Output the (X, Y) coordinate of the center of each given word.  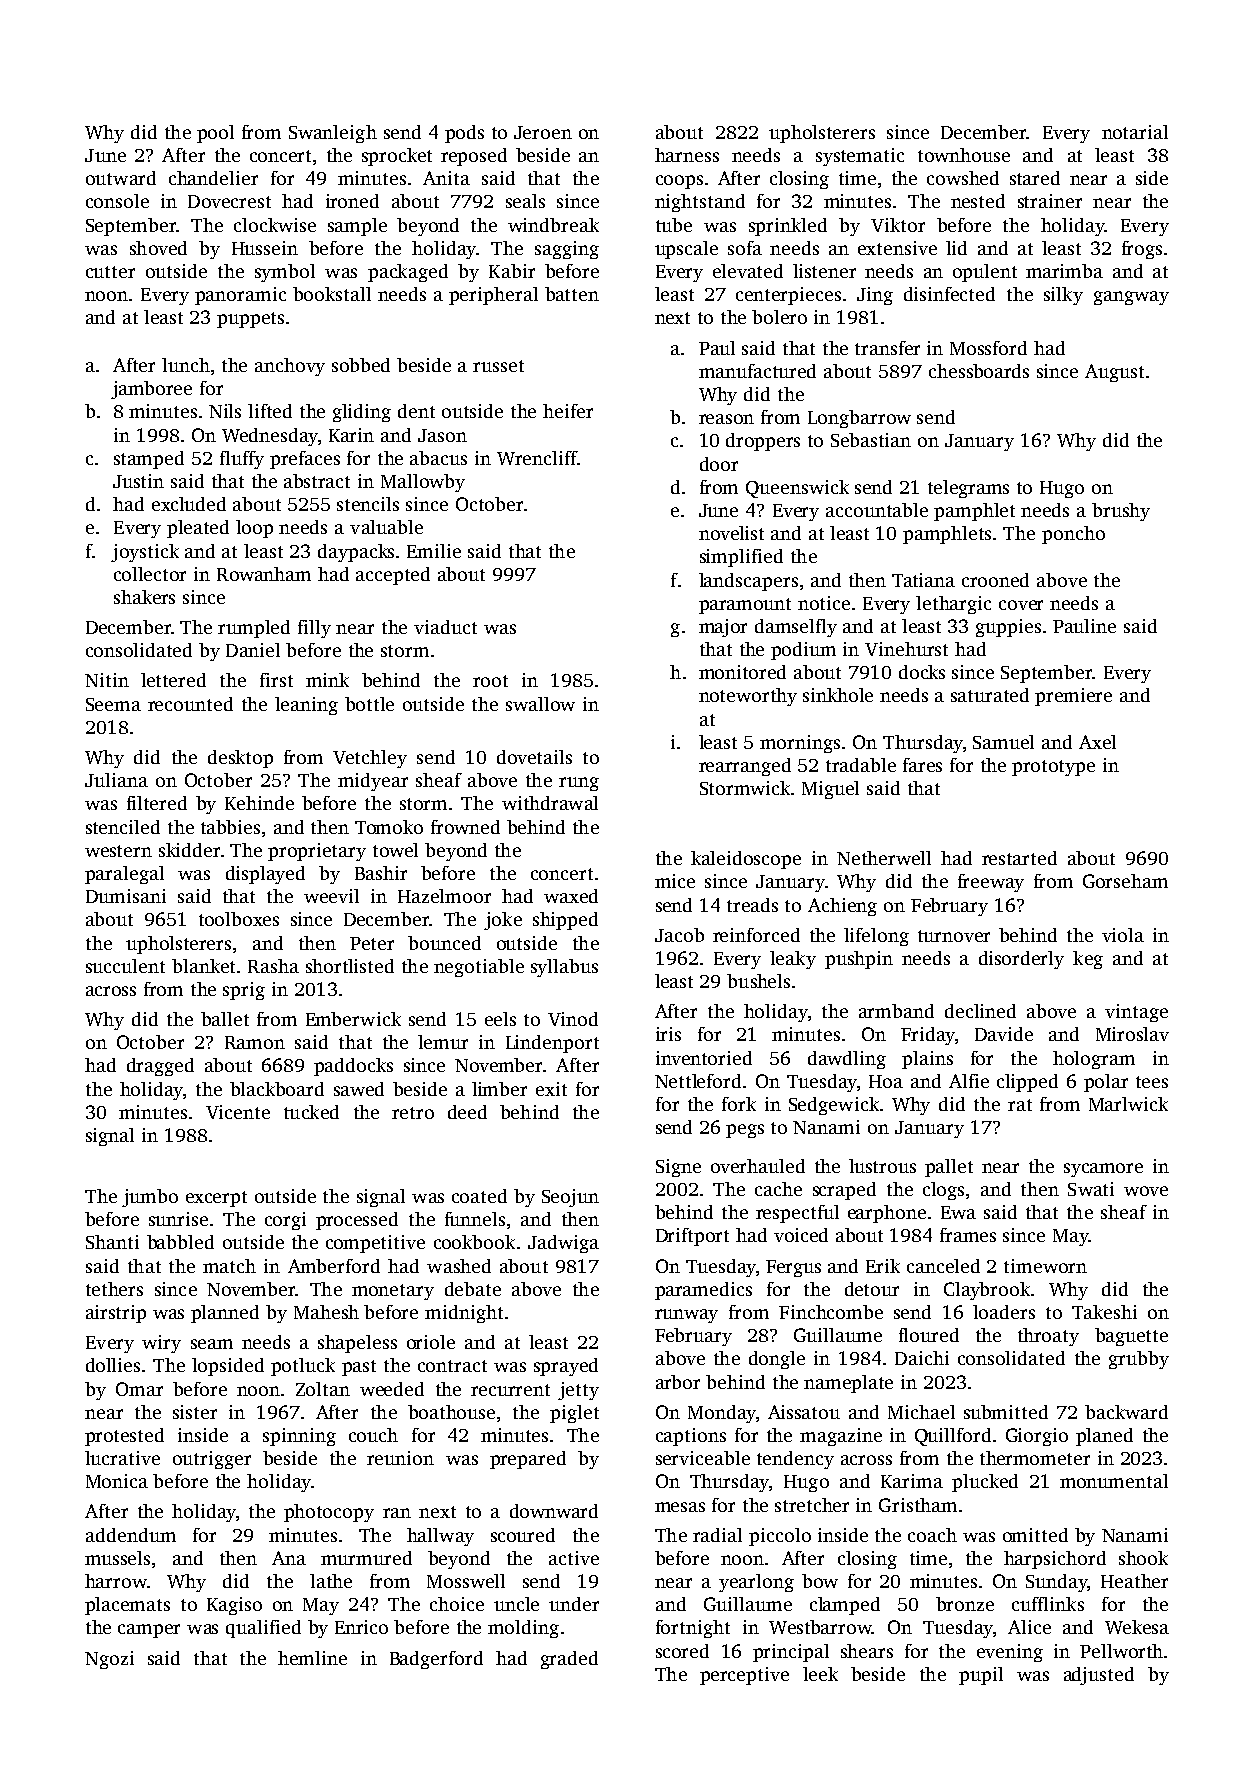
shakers (144, 597)
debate (473, 1289)
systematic (860, 157)
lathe (331, 1581)
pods (464, 134)
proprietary (317, 852)
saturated (990, 695)
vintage (1136, 1013)
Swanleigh (333, 134)
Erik (883, 1266)
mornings (800, 744)
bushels (758, 981)
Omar (139, 1389)
